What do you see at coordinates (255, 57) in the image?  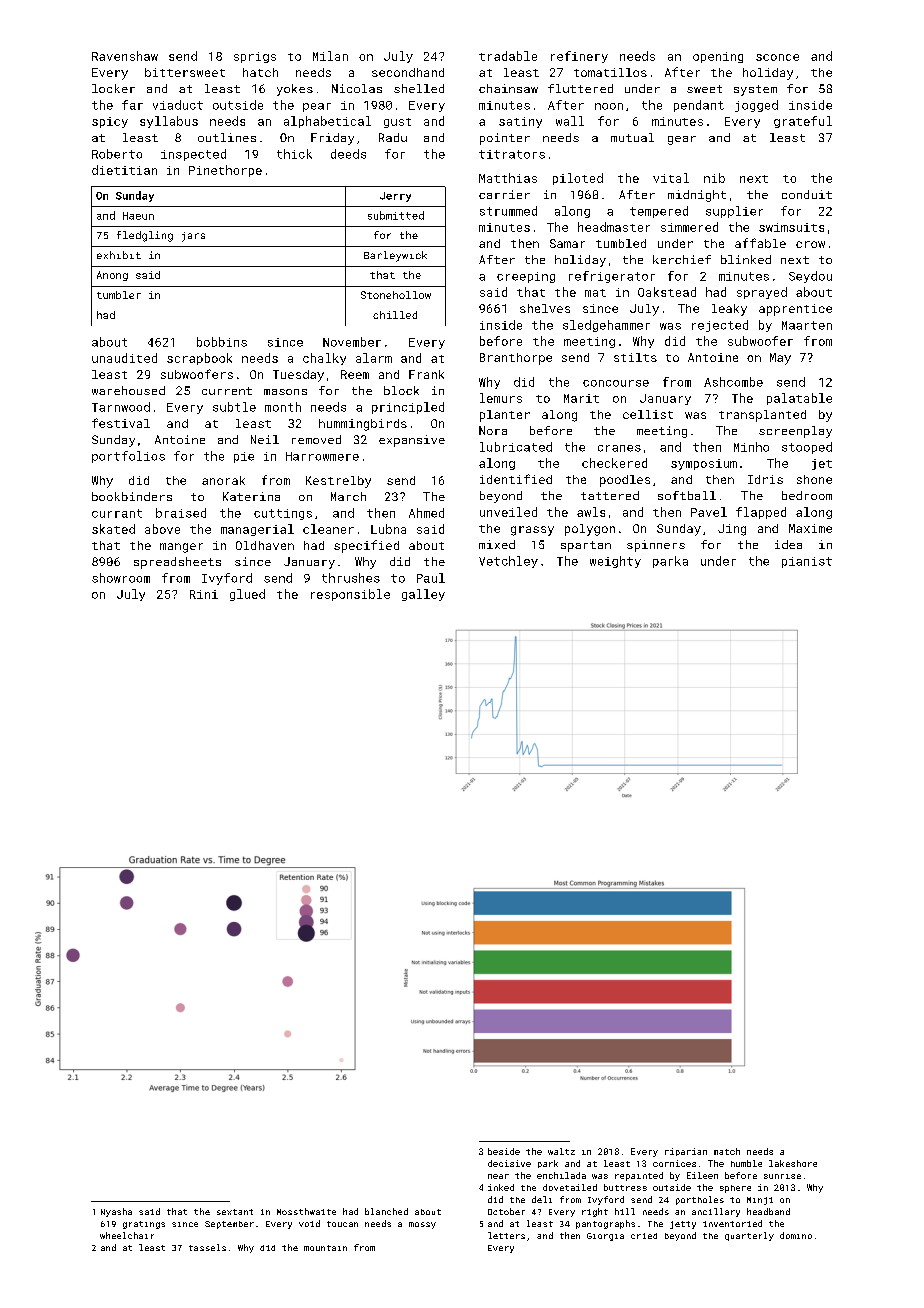 I see `sprigs` at bounding box center [255, 57].
